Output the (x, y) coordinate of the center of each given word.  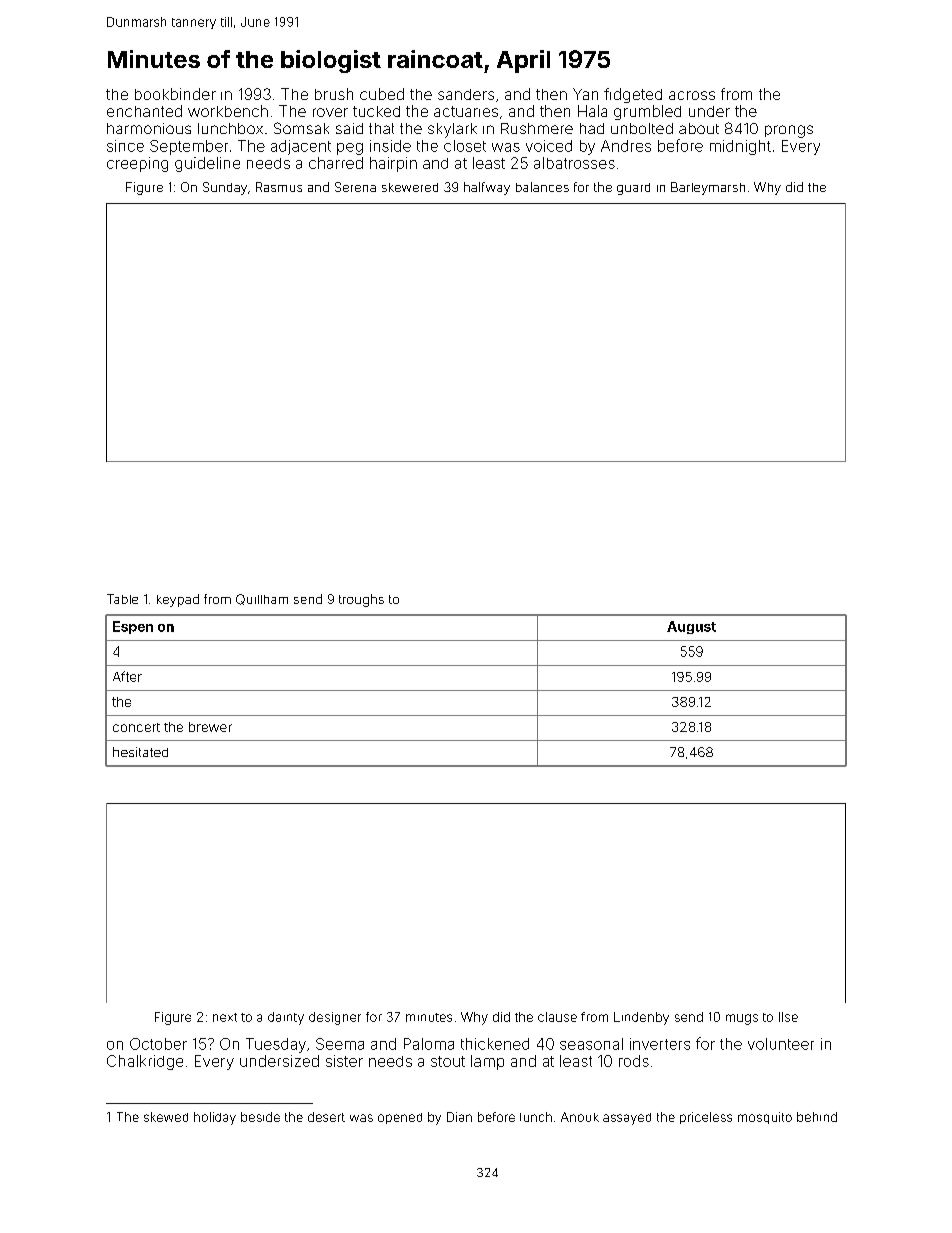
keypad (178, 600)
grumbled (647, 112)
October (158, 1044)
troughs (361, 600)
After (127, 676)
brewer (210, 727)
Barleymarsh (708, 188)
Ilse (788, 1017)
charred (336, 163)
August (691, 627)
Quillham (262, 599)
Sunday (225, 188)
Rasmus (279, 187)
